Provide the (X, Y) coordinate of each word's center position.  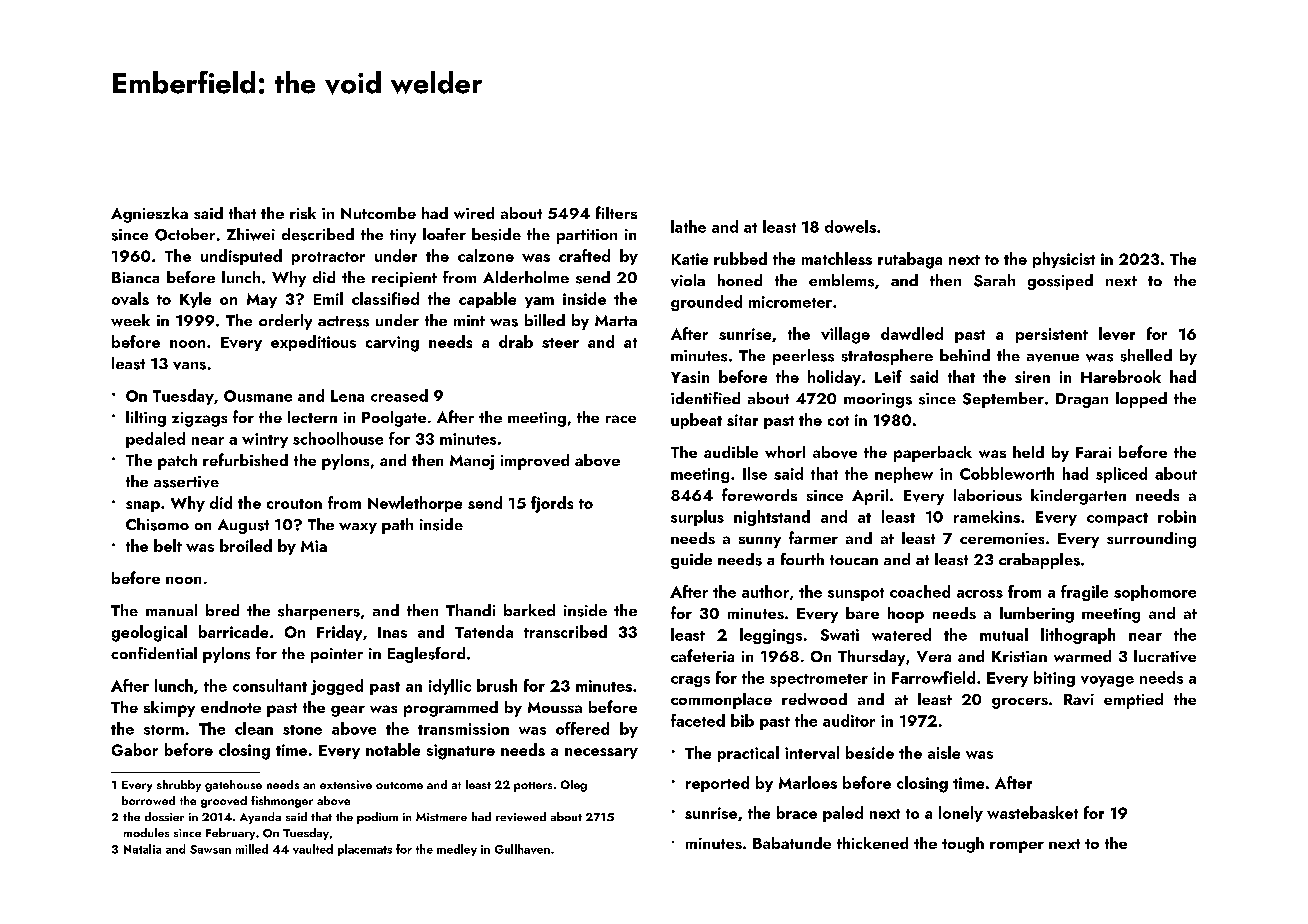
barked (529, 610)
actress (343, 321)
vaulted (313, 849)
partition (587, 236)
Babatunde (792, 843)
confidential (154, 653)
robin (1177, 516)
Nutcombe (378, 213)
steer (560, 343)
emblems (841, 280)
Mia (314, 546)
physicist (1064, 260)
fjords (552, 504)
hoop (906, 615)
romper (1017, 847)
